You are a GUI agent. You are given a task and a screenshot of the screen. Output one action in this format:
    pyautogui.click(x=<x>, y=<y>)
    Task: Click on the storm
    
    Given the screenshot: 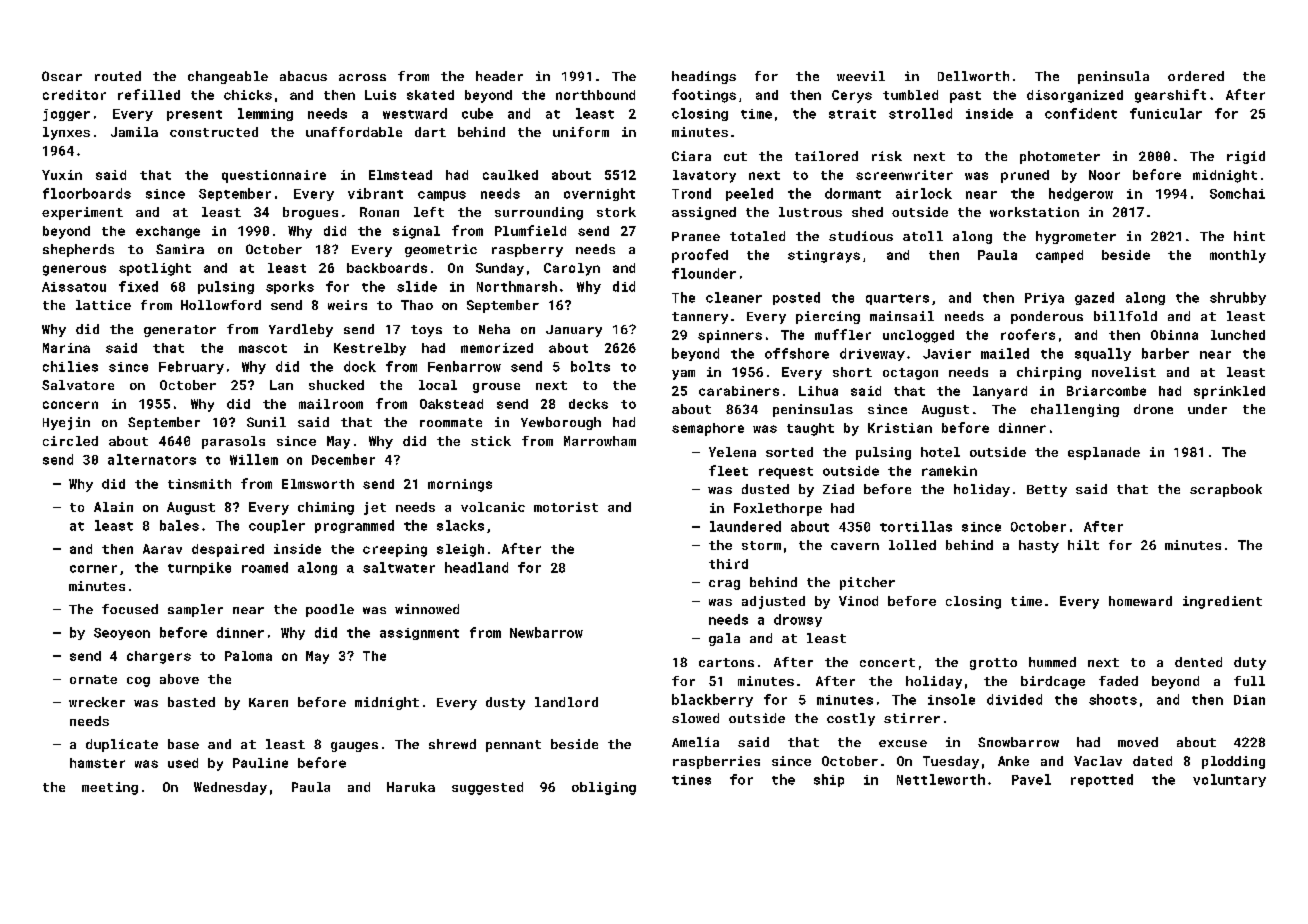 What is the action you would take?
    pyautogui.click(x=761, y=545)
